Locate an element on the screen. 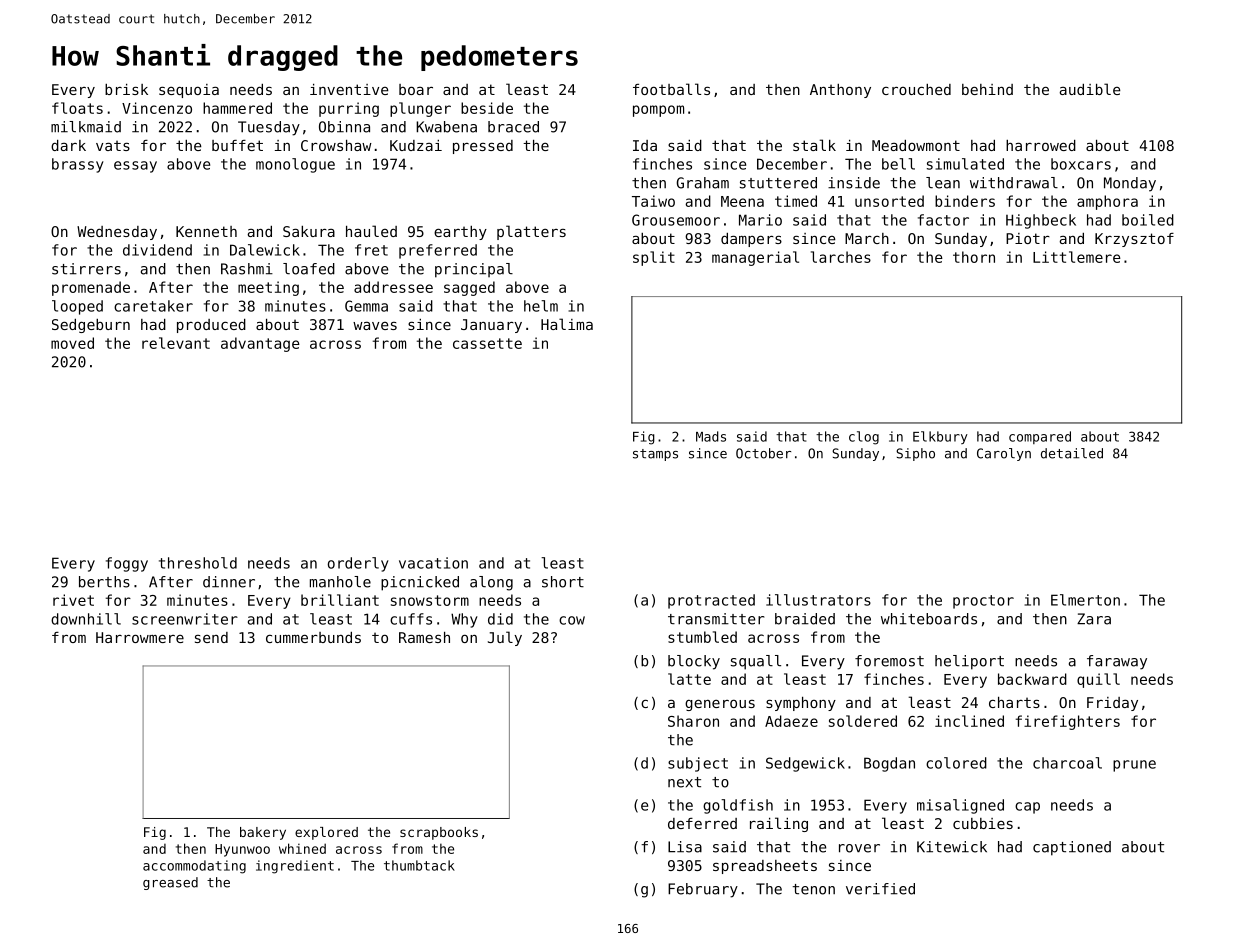 The width and height of the screenshot is (1233, 952). thumbtack is located at coordinates (419, 865).
